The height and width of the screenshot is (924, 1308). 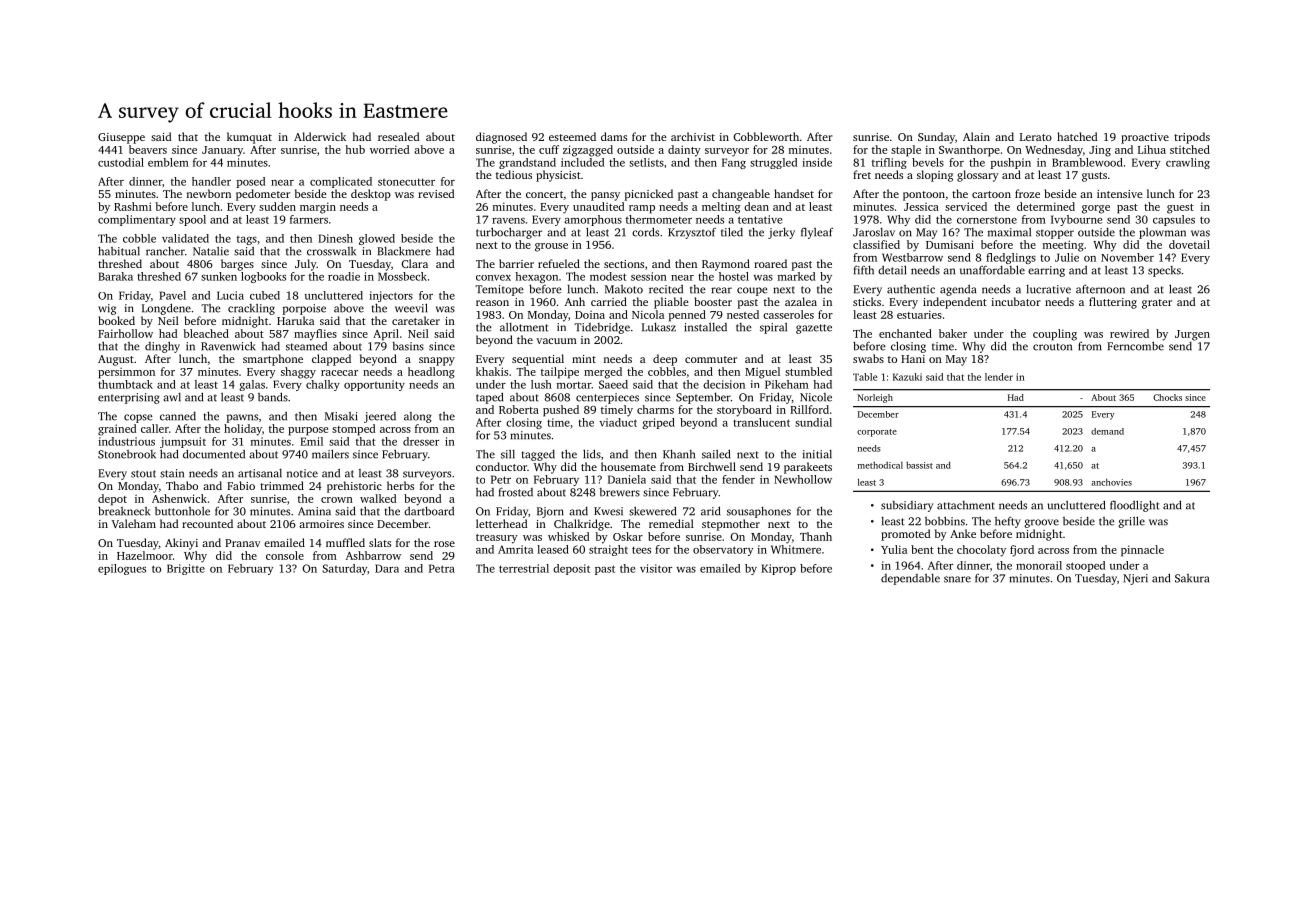 I want to click on independent, so click(x=955, y=303).
